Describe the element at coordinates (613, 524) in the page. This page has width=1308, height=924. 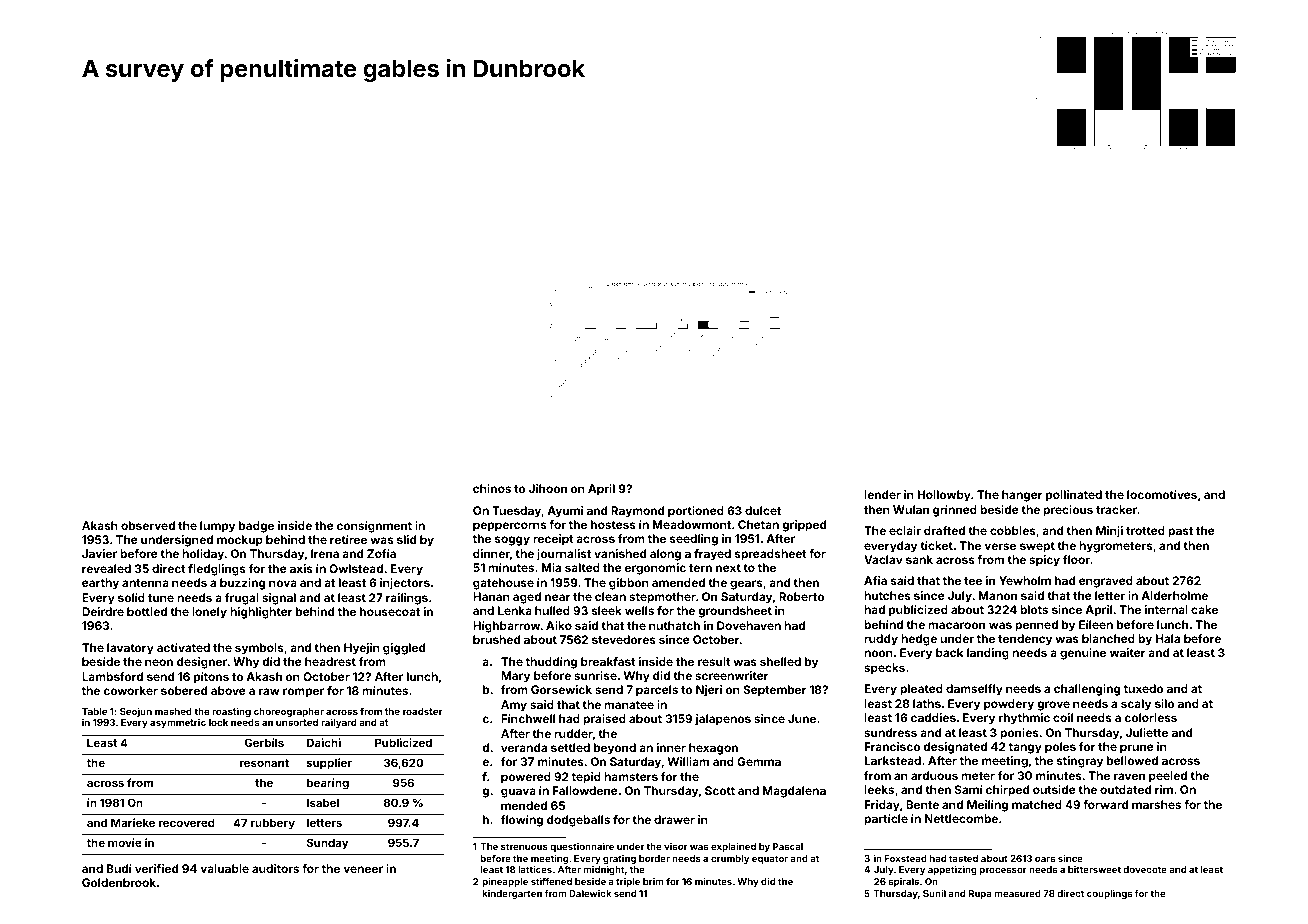
I see `hostess` at that location.
